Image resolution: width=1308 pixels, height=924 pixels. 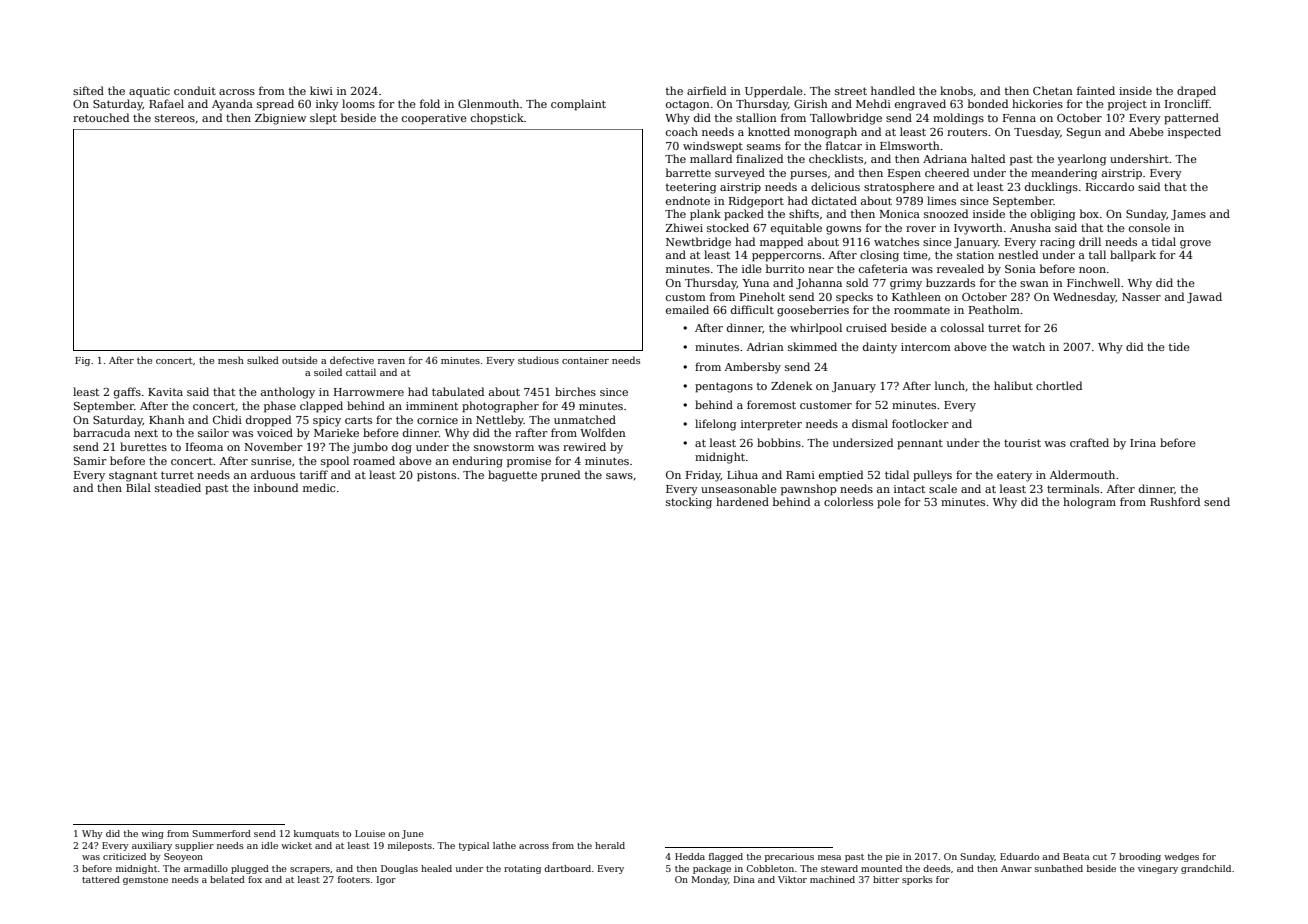 What do you see at coordinates (1018, 254) in the screenshot?
I see `nestled` at bounding box center [1018, 254].
